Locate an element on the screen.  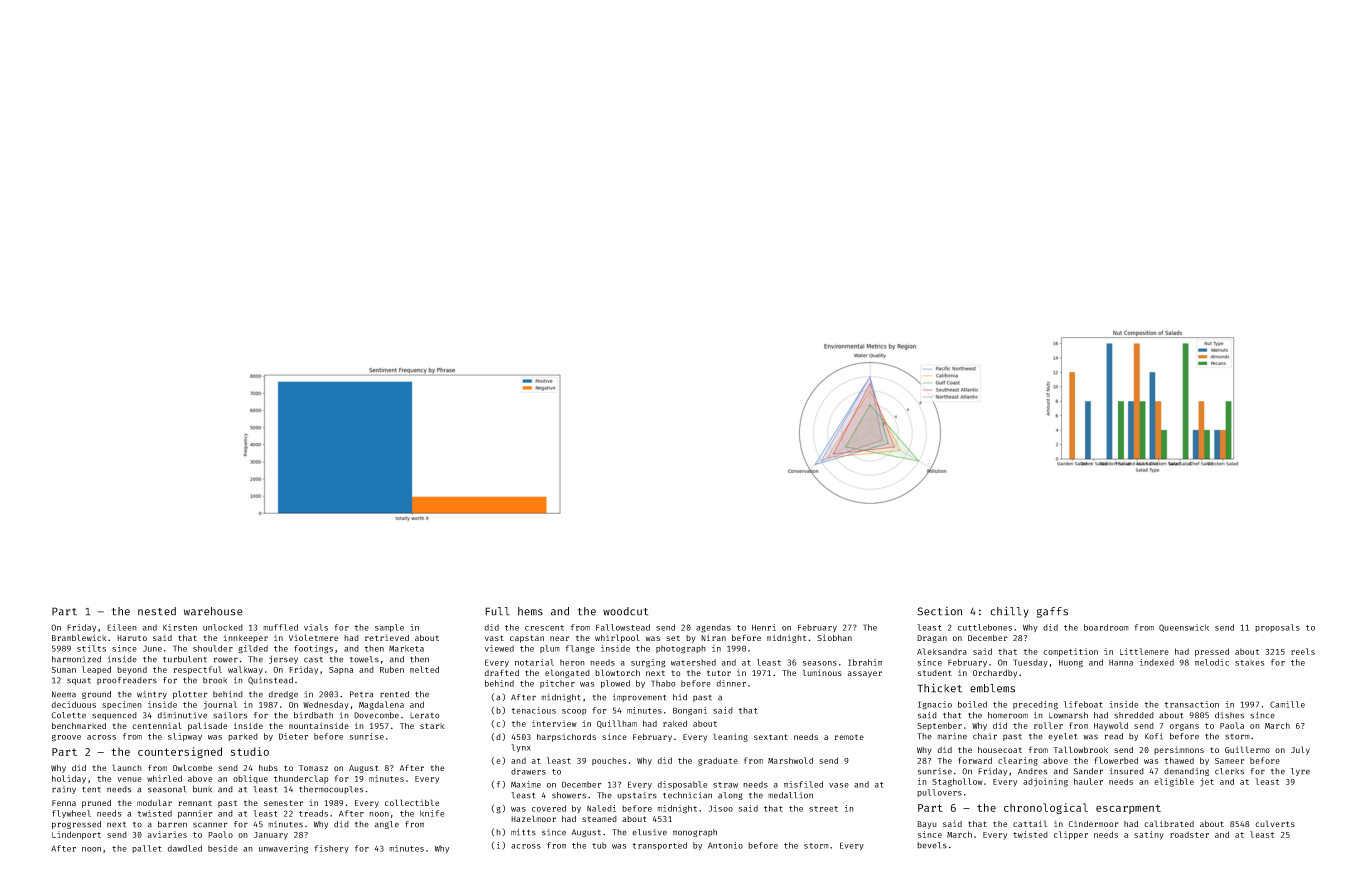
Camille is located at coordinates (1287, 704).
